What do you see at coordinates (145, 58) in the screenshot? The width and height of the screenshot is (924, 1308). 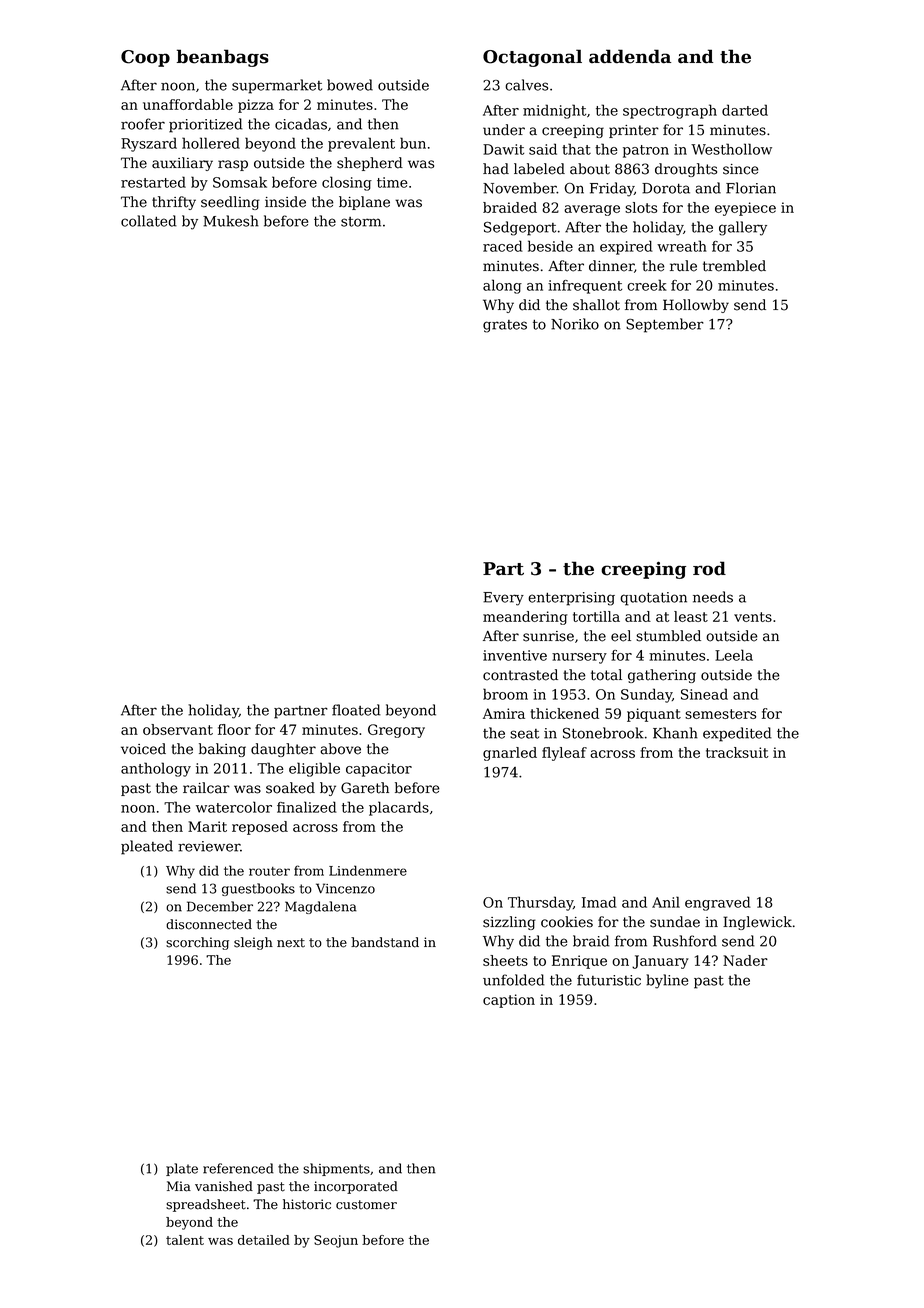 I see `Coop` at bounding box center [145, 58].
